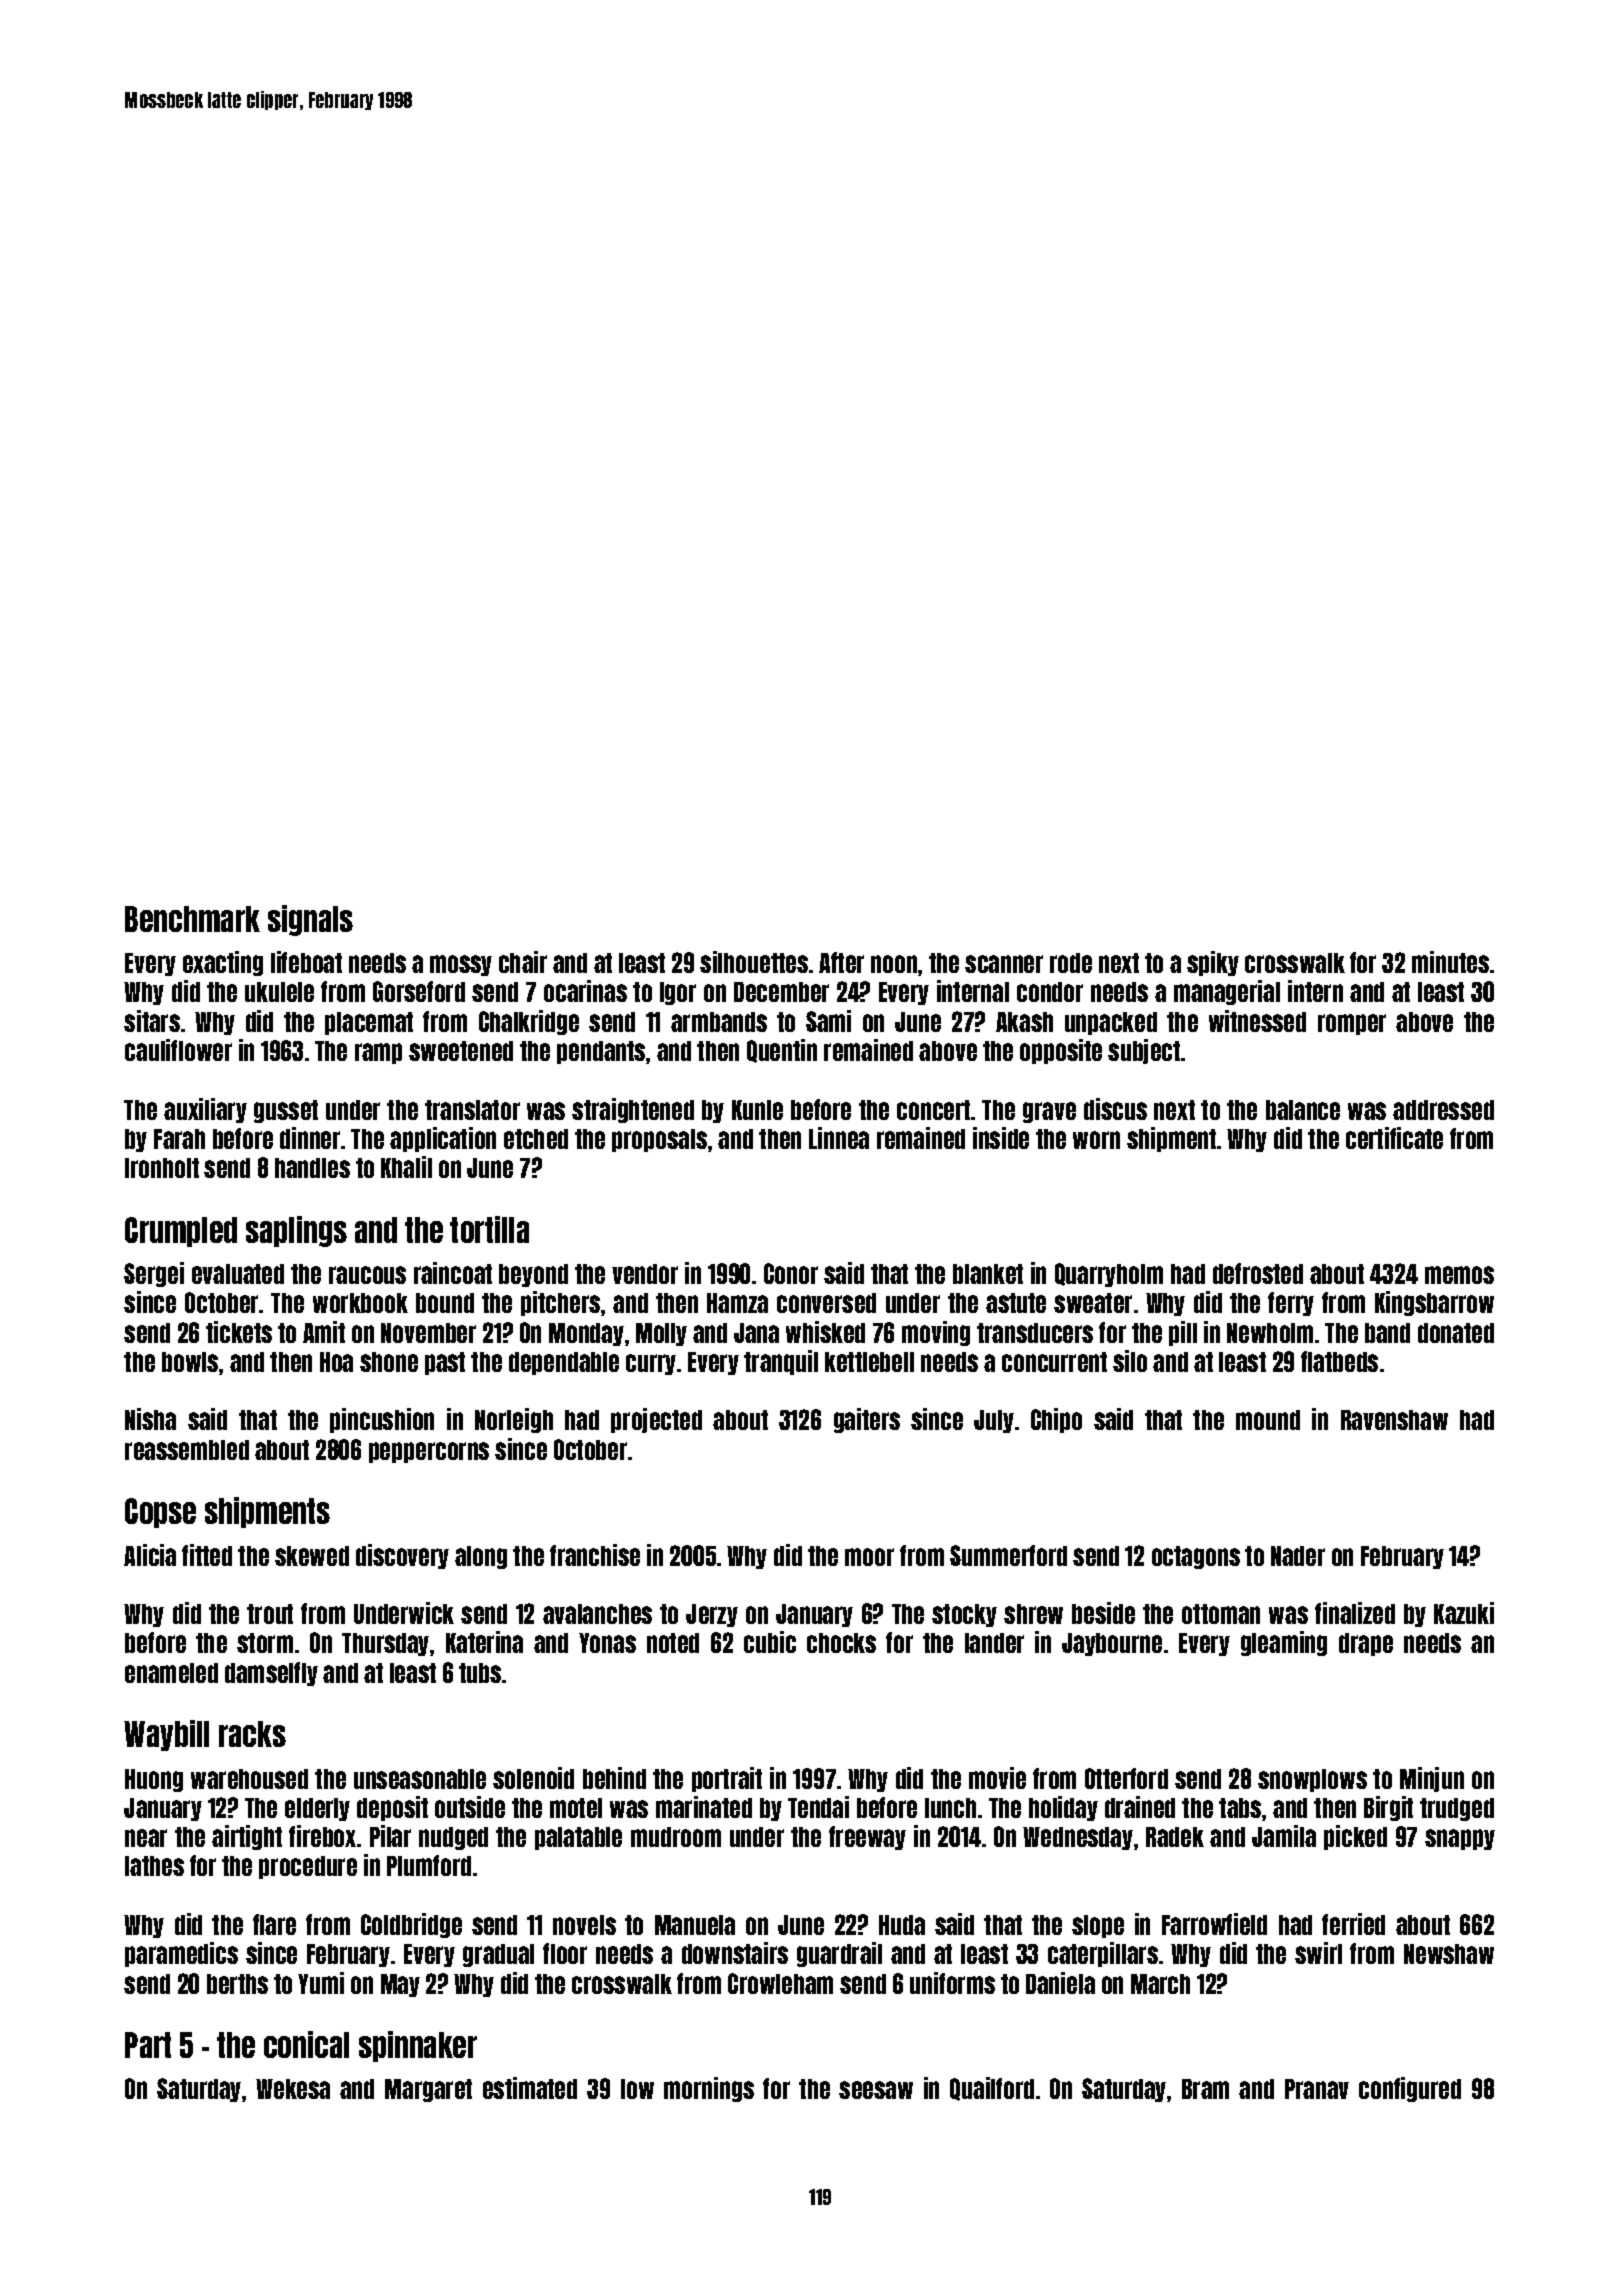 The image size is (1620, 2292). I want to click on silhouettes, so click(754, 962).
